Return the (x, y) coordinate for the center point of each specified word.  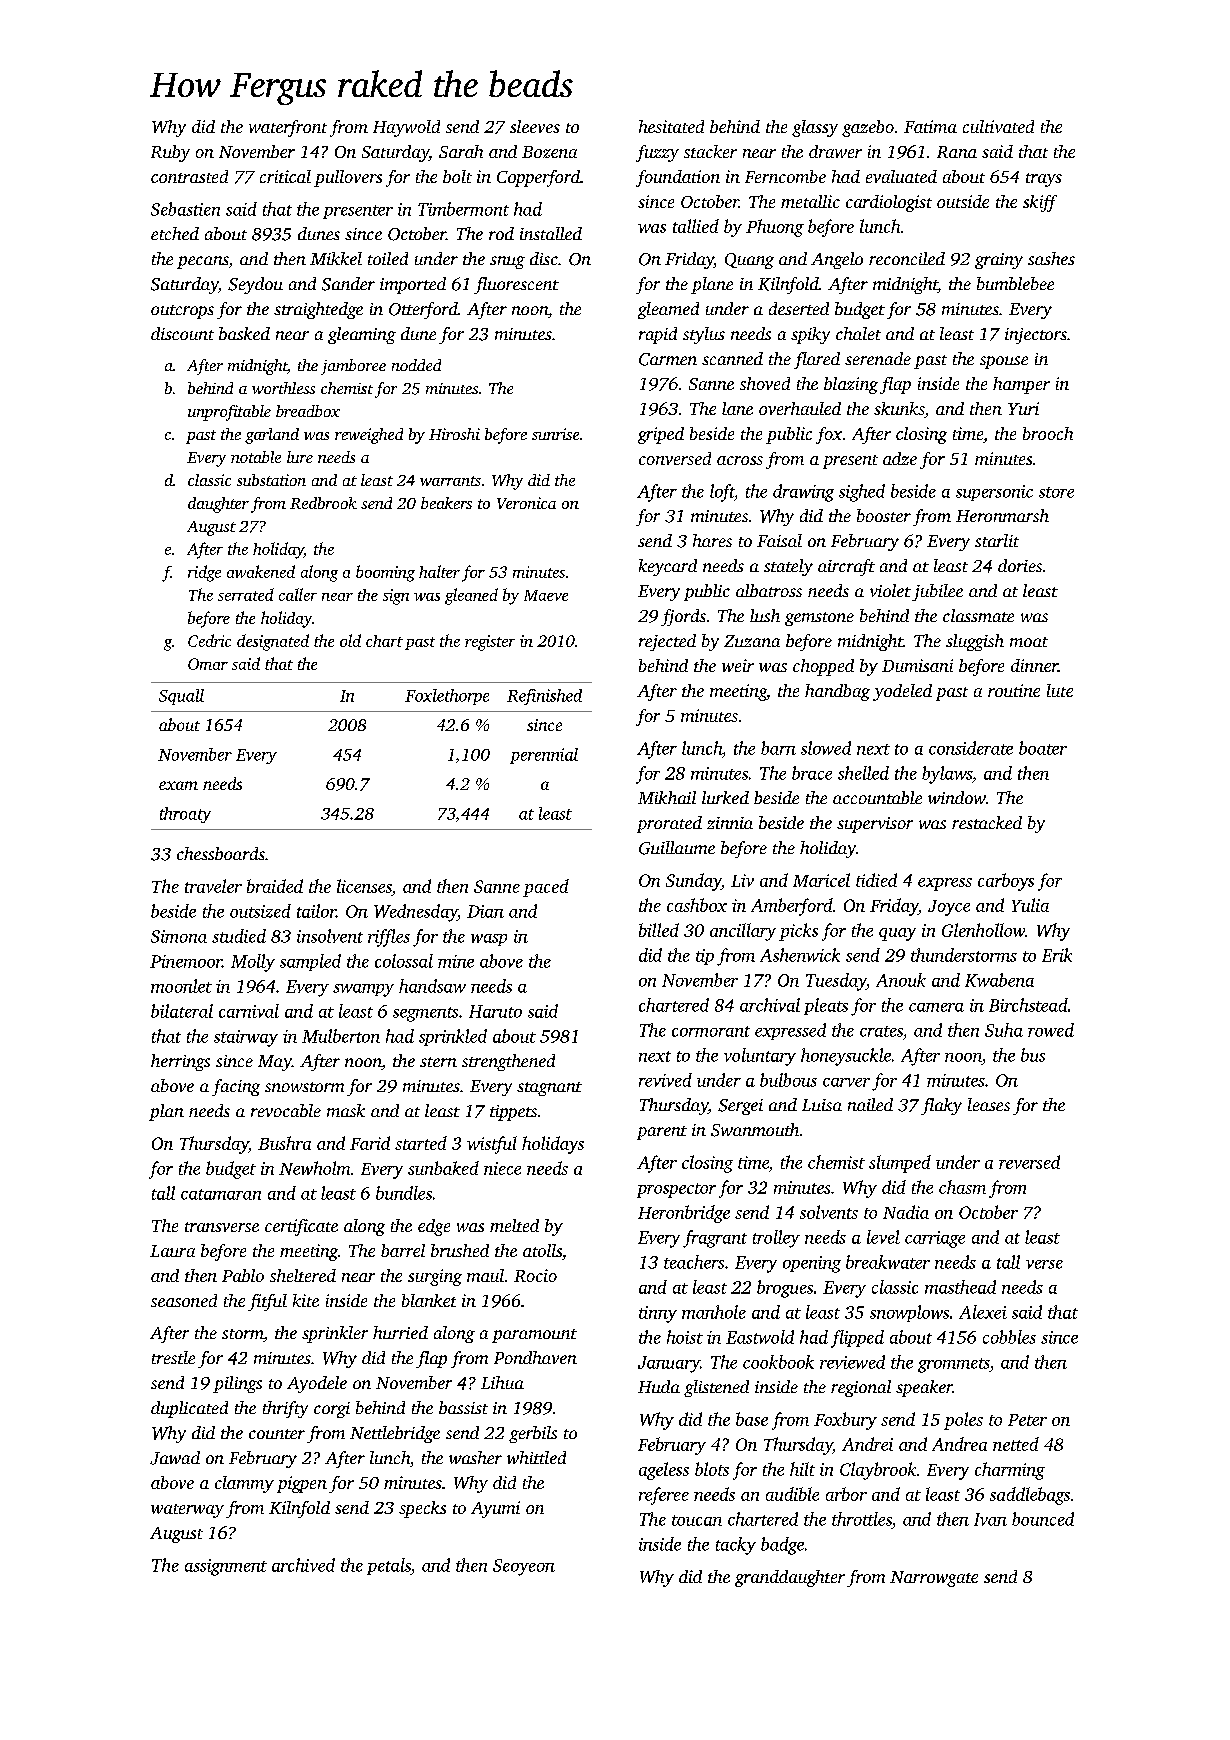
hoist (685, 1337)
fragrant (715, 1239)
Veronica (526, 503)
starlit (997, 540)
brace (812, 773)
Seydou (255, 285)
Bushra (284, 1143)
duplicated (189, 1409)
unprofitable (229, 413)
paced (546, 888)
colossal (404, 961)
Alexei (983, 1312)
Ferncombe (785, 176)
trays (1044, 180)
